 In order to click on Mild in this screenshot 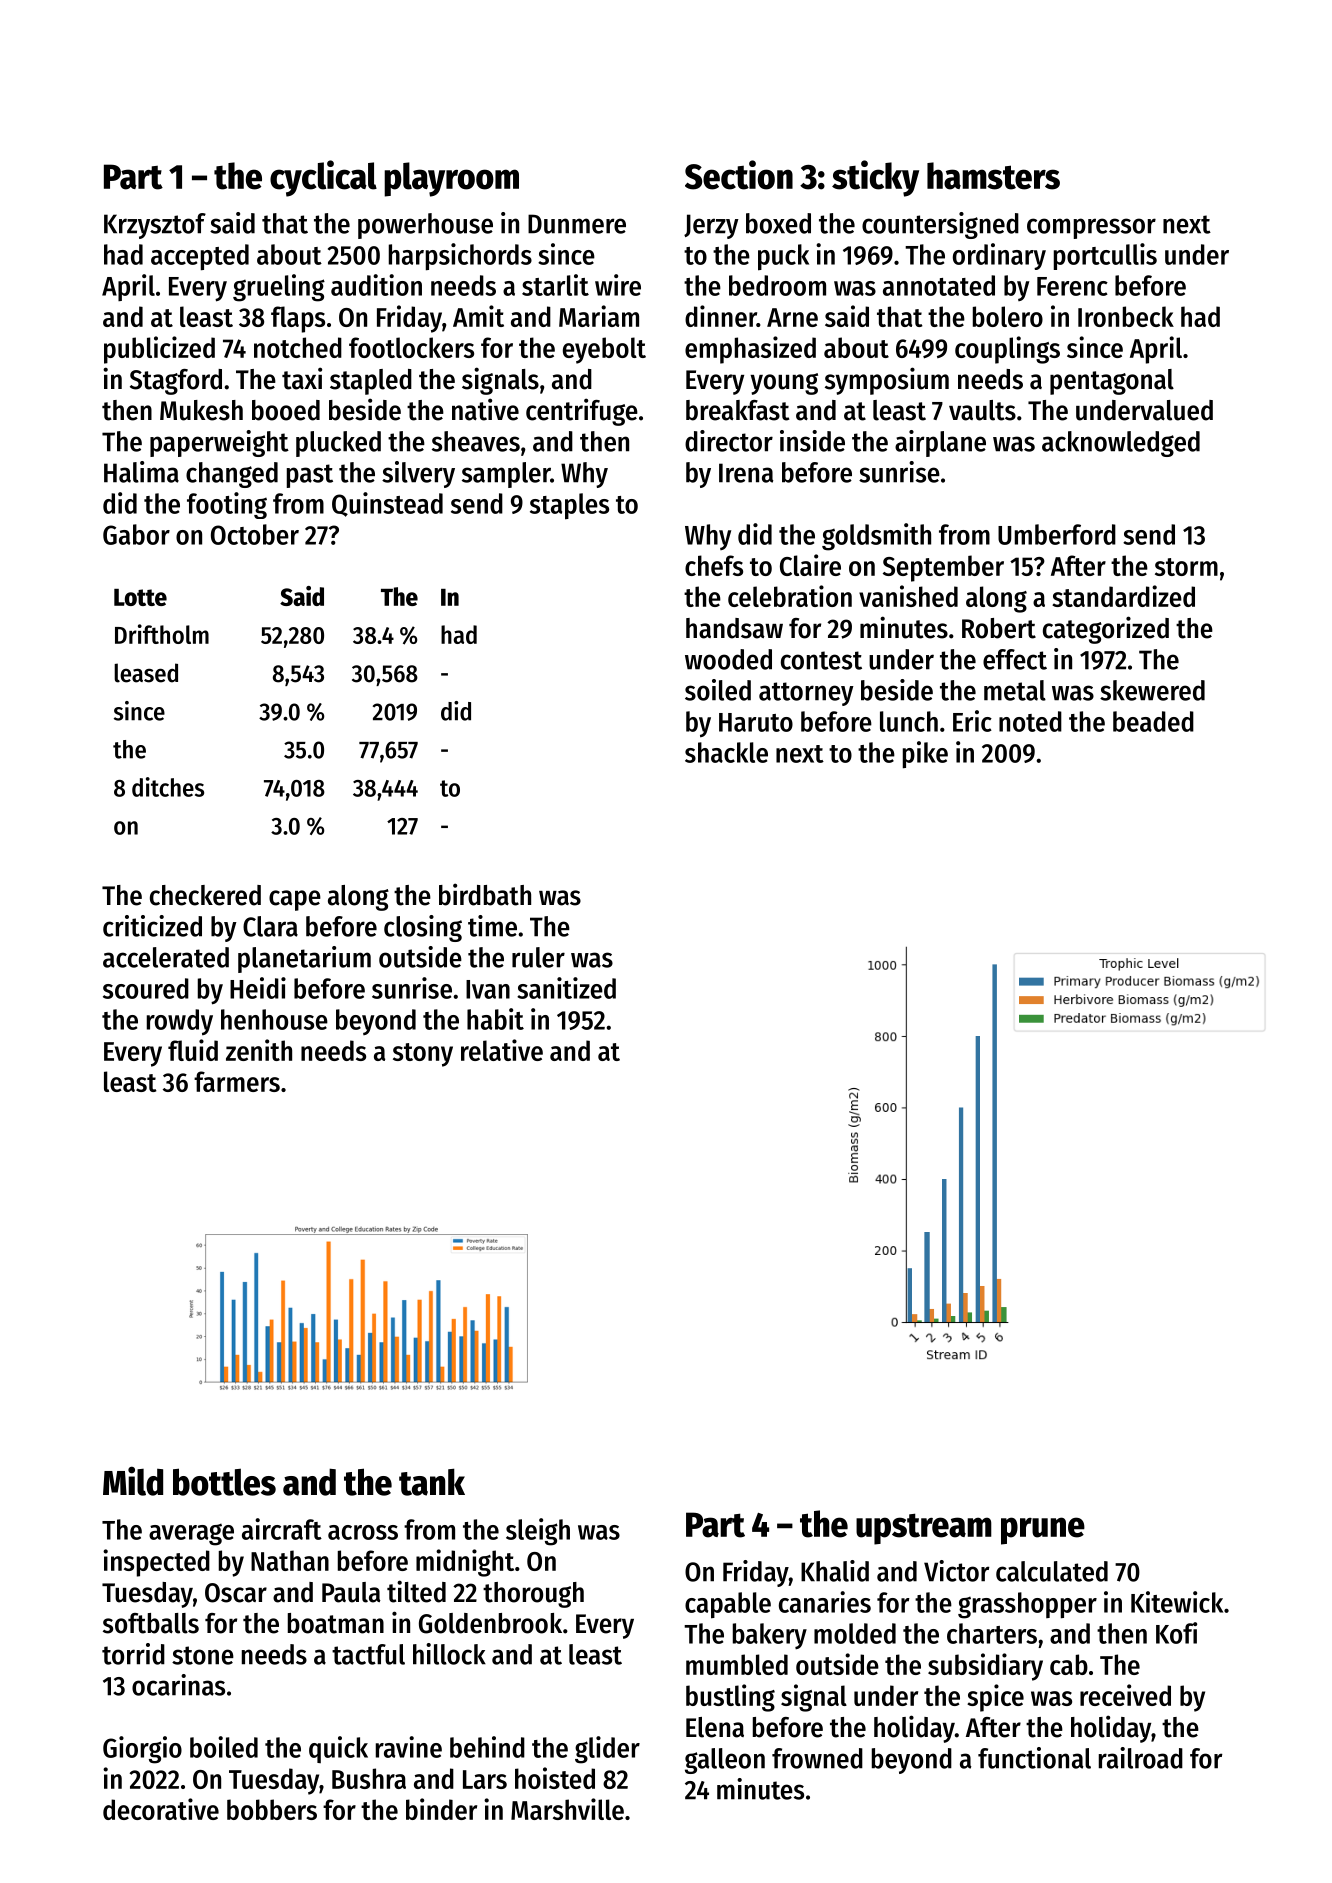, I will do `click(133, 1481)`.
